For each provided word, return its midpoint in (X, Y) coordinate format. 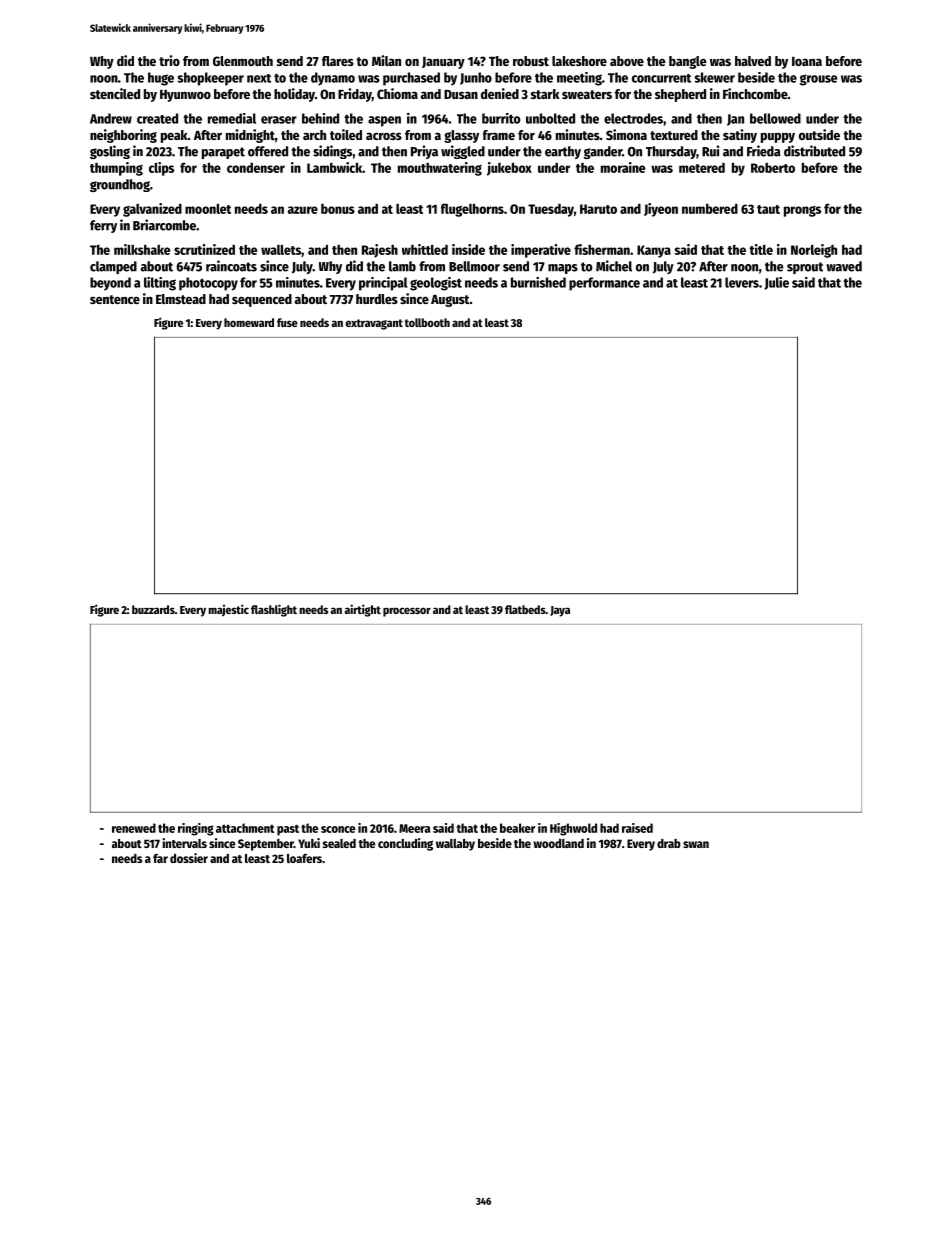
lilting (160, 284)
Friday (355, 95)
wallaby (455, 845)
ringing (196, 829)
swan (696, 844)
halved (753, 61)
